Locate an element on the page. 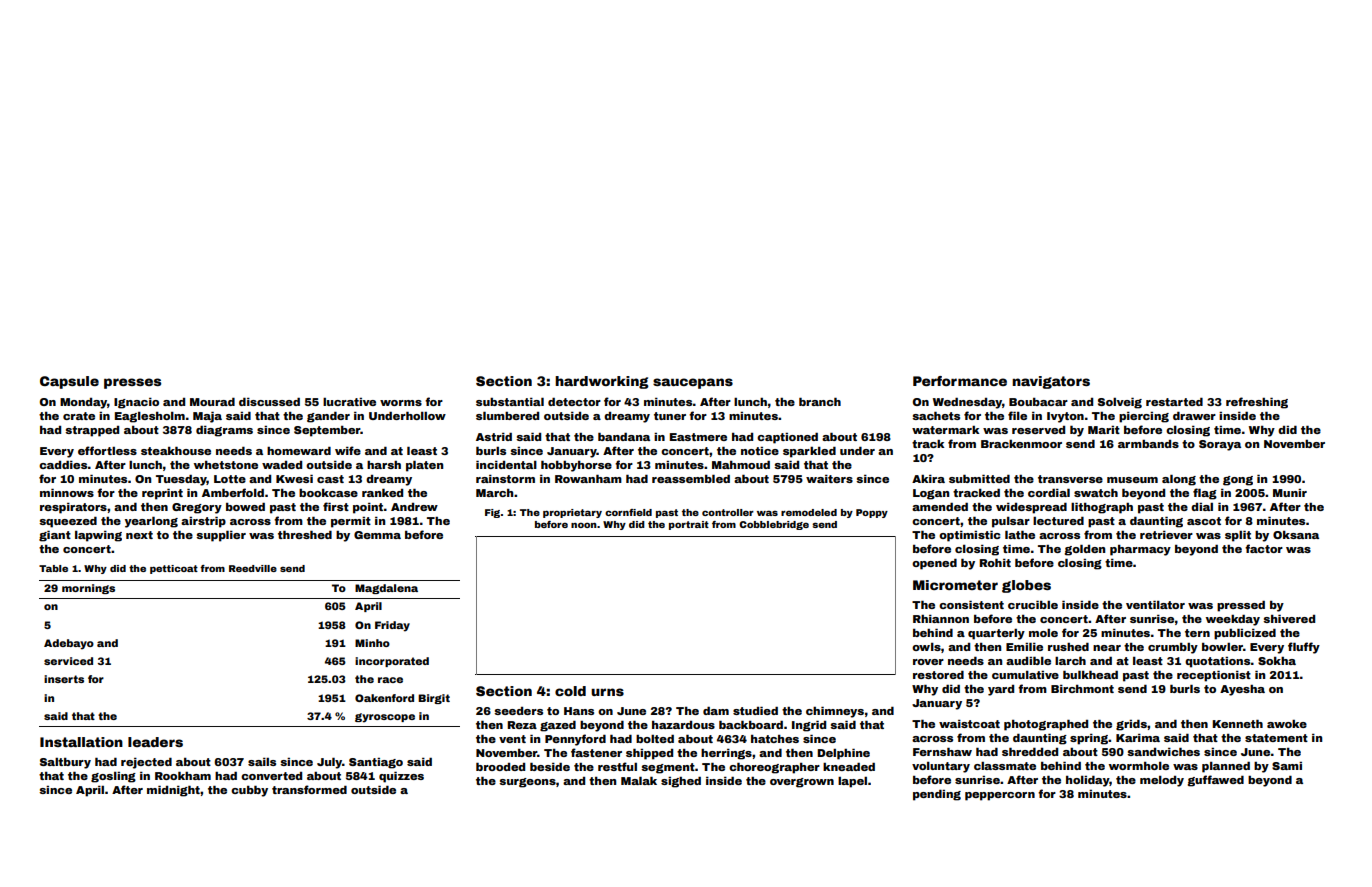 The image size is (1372, 887). presses is located at coordinates (132, 383).
